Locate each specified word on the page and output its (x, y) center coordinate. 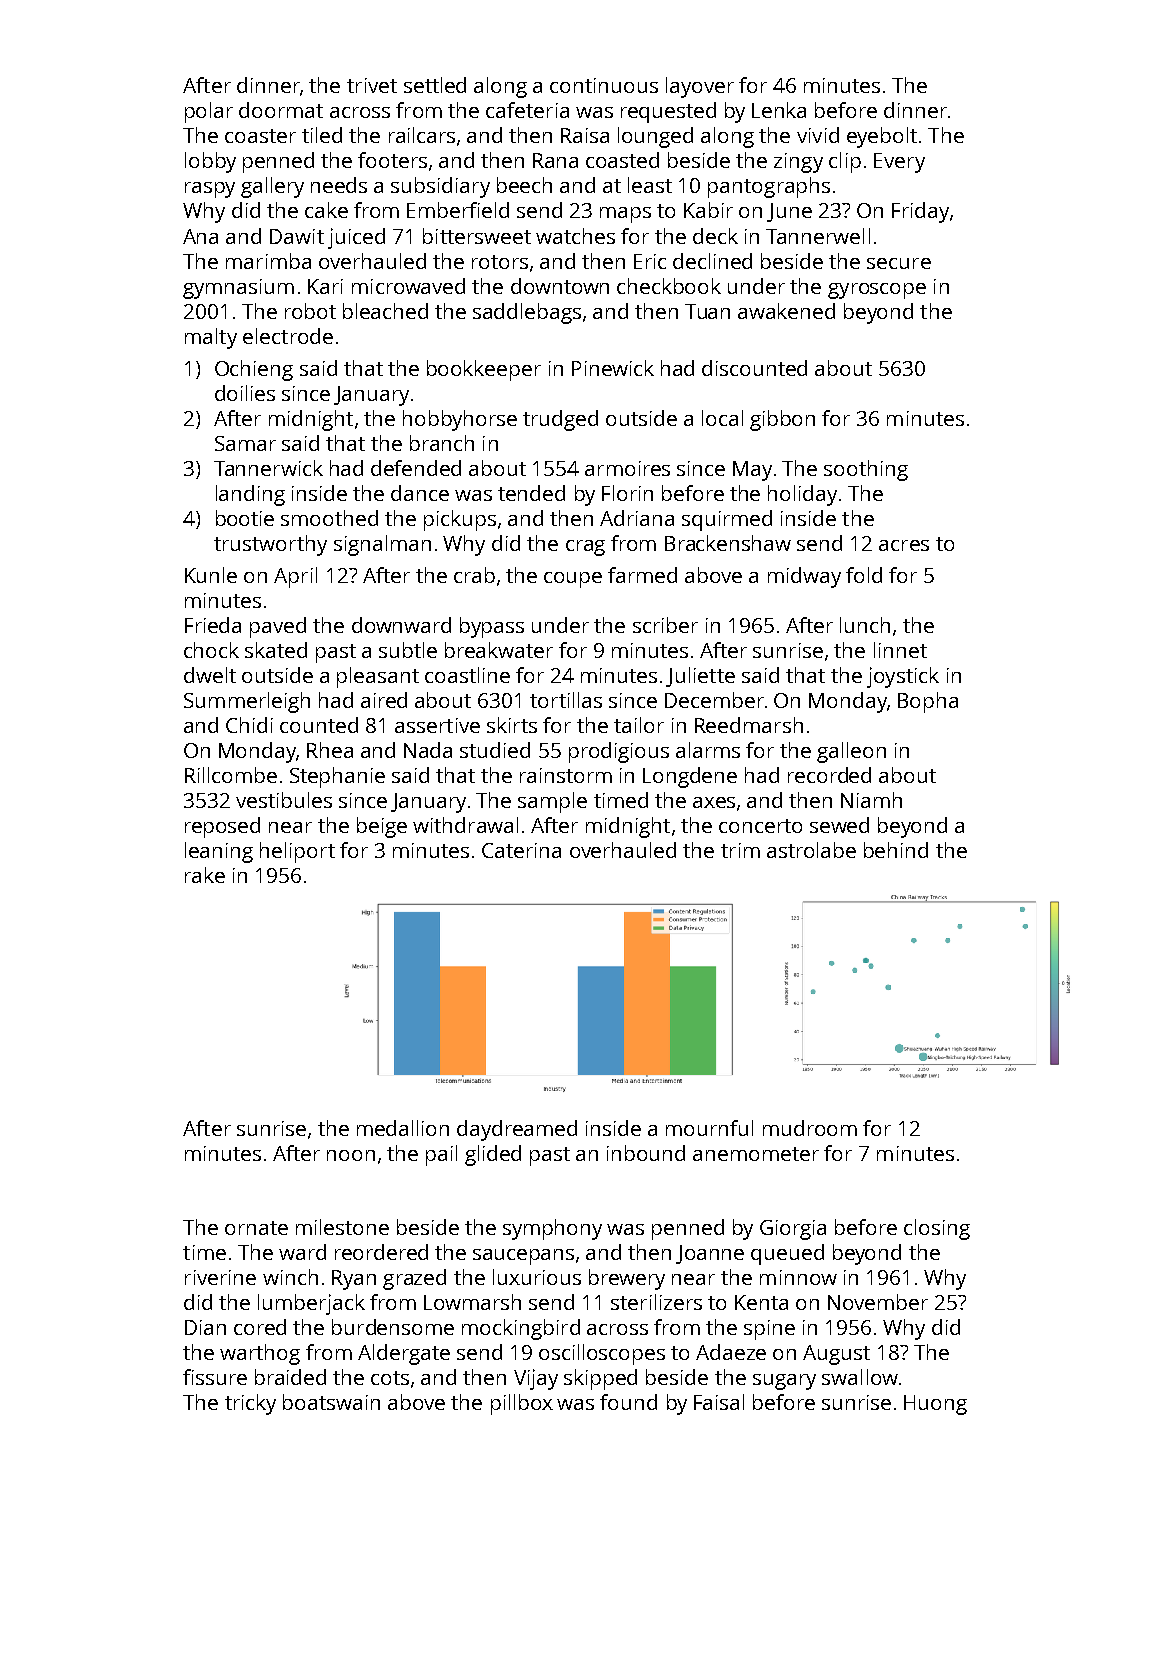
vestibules (284, 800)
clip (845, 162)
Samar (245, 443)
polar (209, 112)
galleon (851, 752)
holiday (802, 495)
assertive (437, 725)
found (628, 1402)
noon (351, 1155)
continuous (604, 85)
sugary (784, 1382)
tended (531, 493)
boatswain (331, 1402)
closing (937, 1229)
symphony (552, 1229)
